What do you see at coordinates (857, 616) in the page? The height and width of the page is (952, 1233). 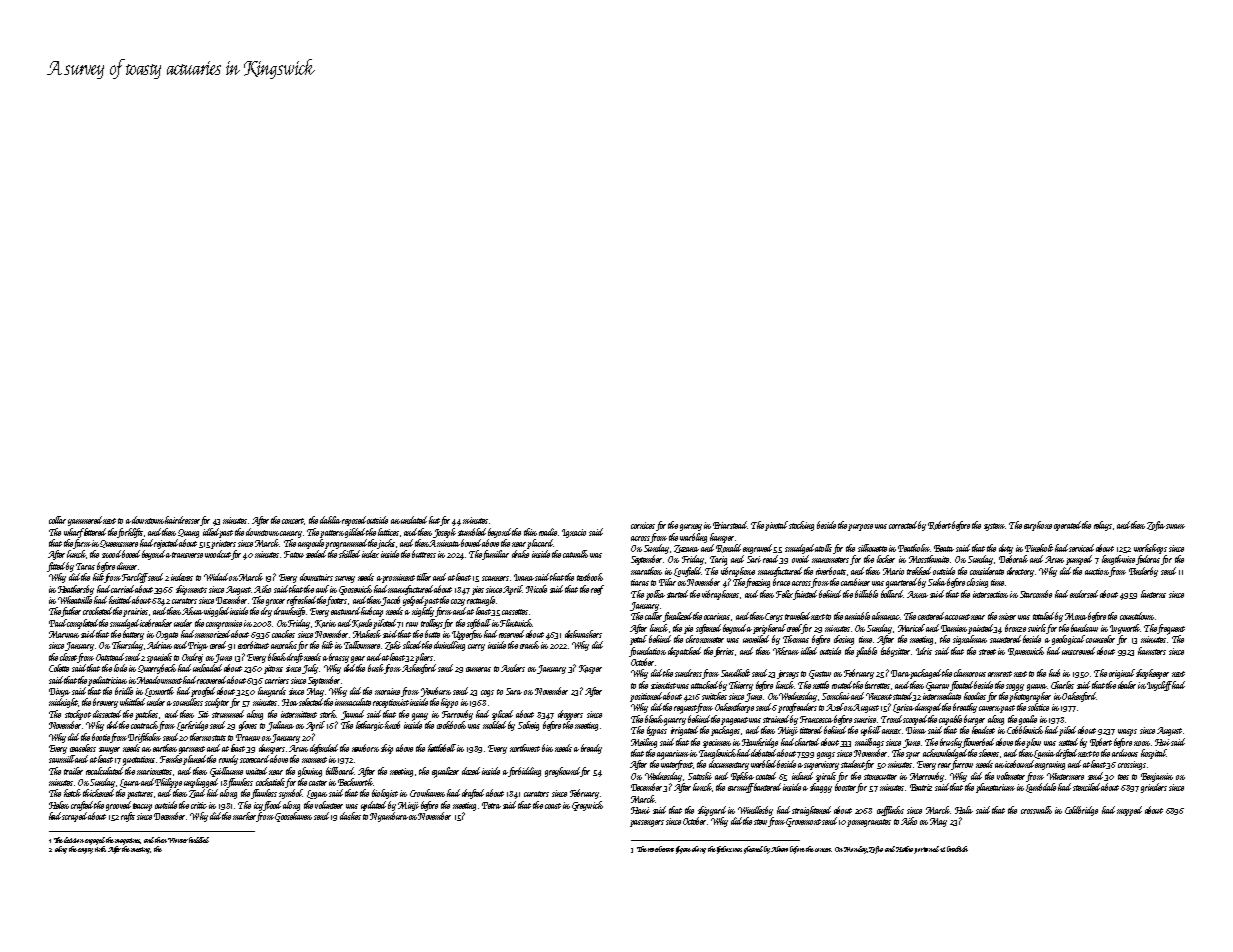 I see `amiable` at bounding box center [857, 616].
